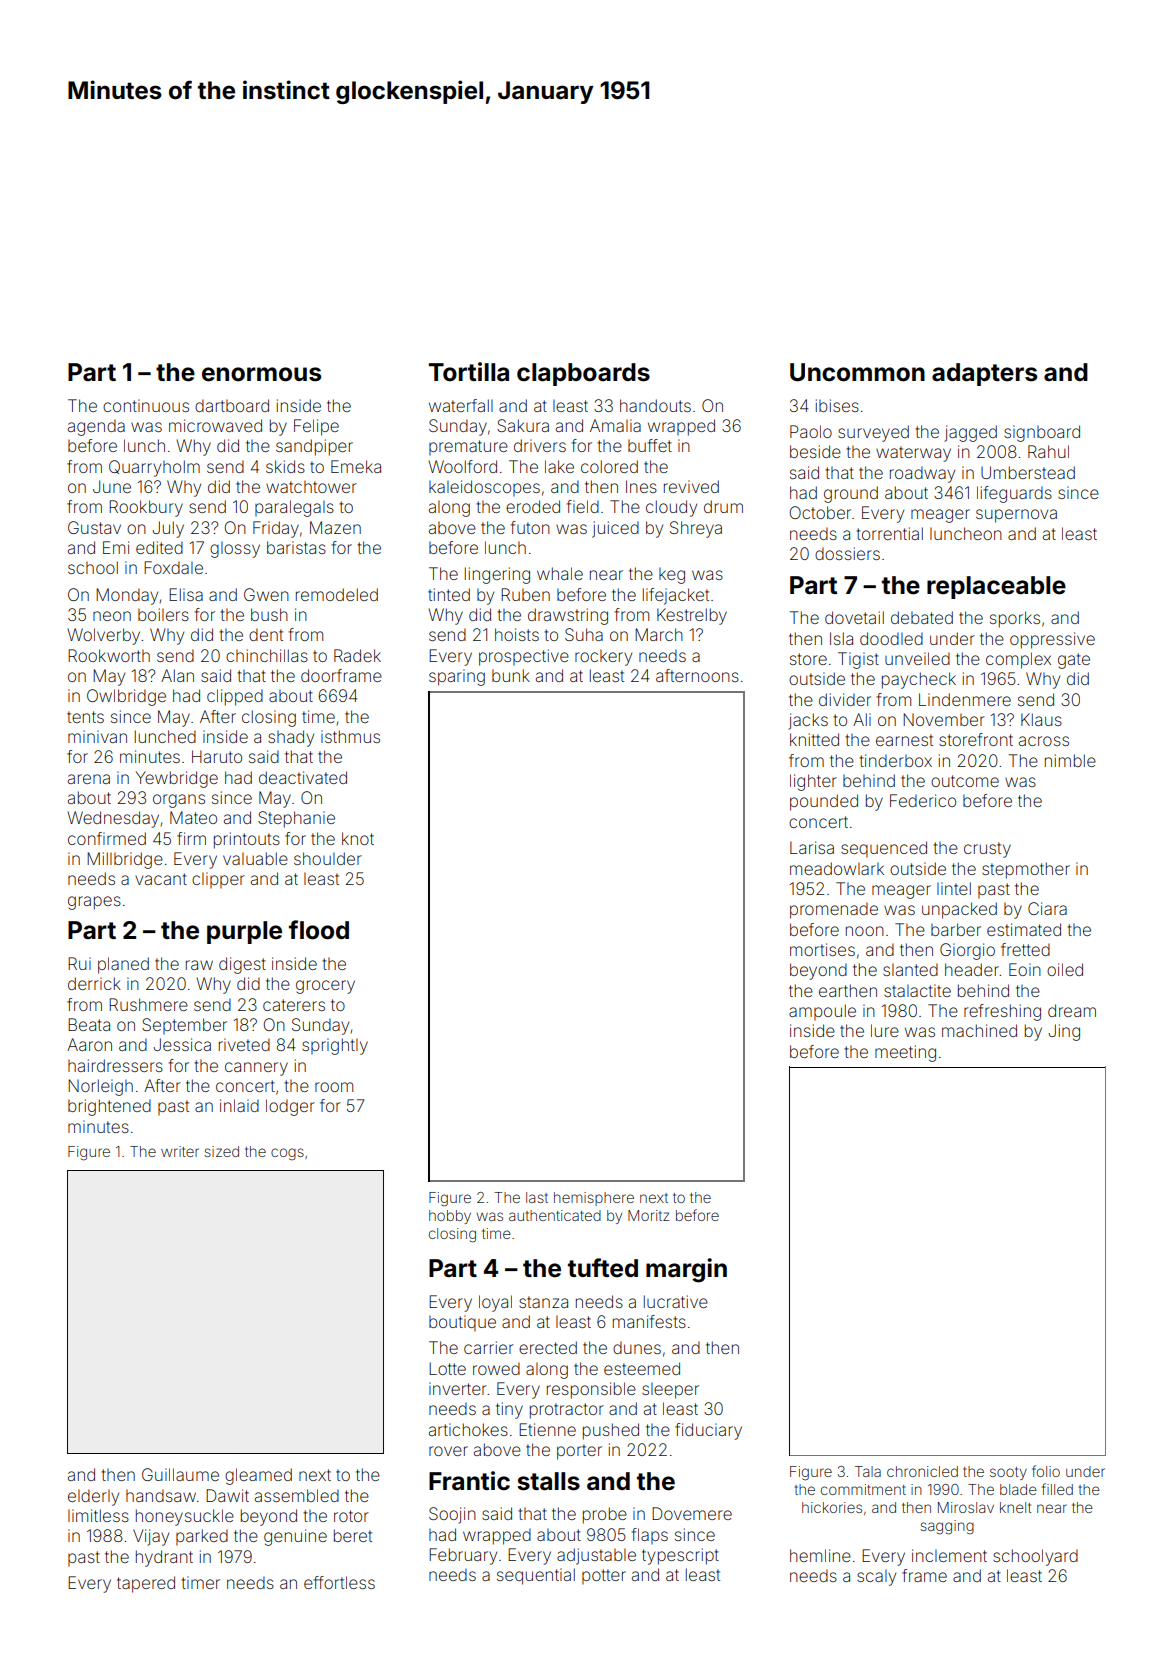  What do you see at coordinates (112, 486) in the screenshot?
I see `June` at bounding box center [112, 486].
